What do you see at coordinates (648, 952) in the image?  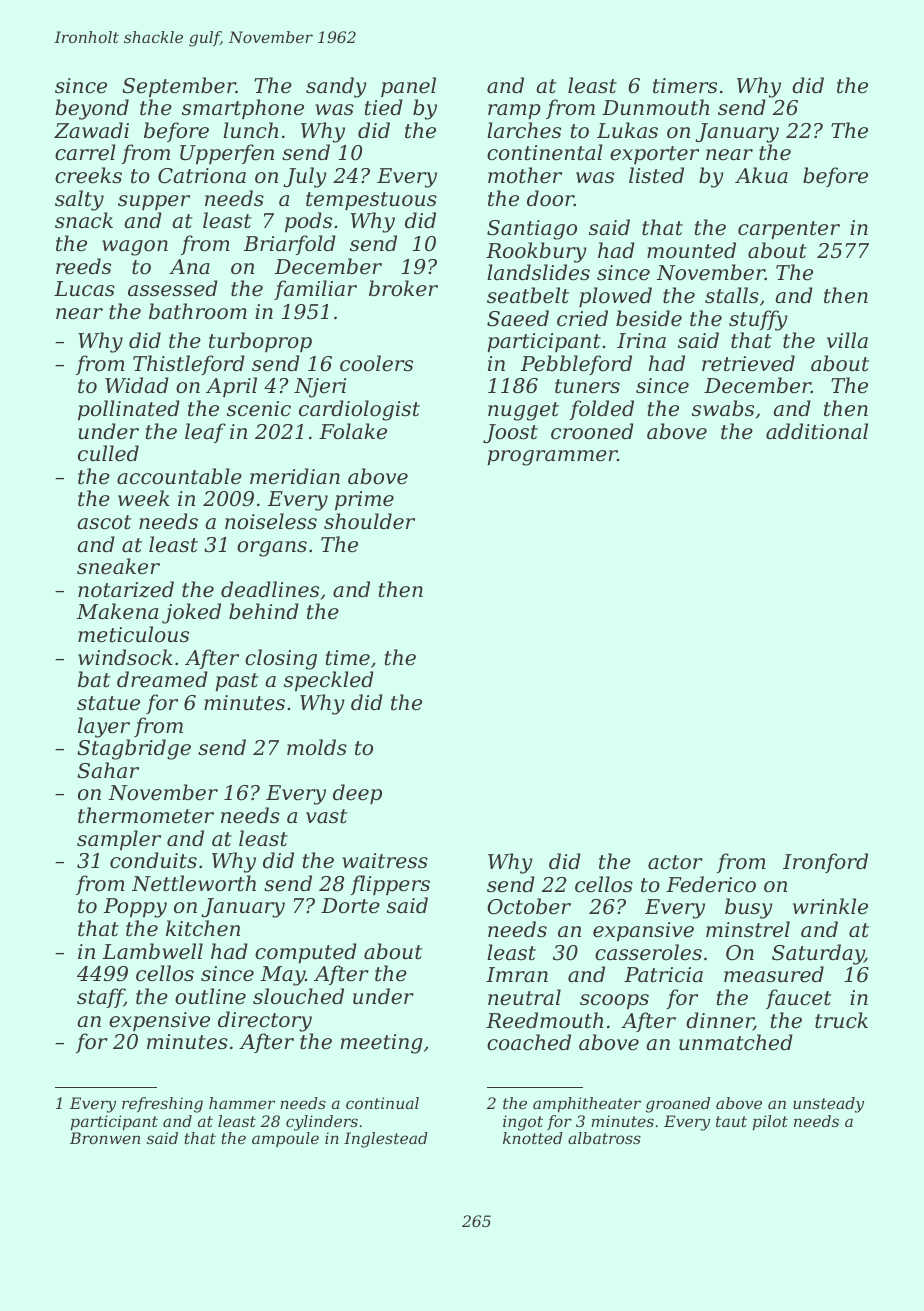 I see `casseroles` at bounding box center [648, 952].
